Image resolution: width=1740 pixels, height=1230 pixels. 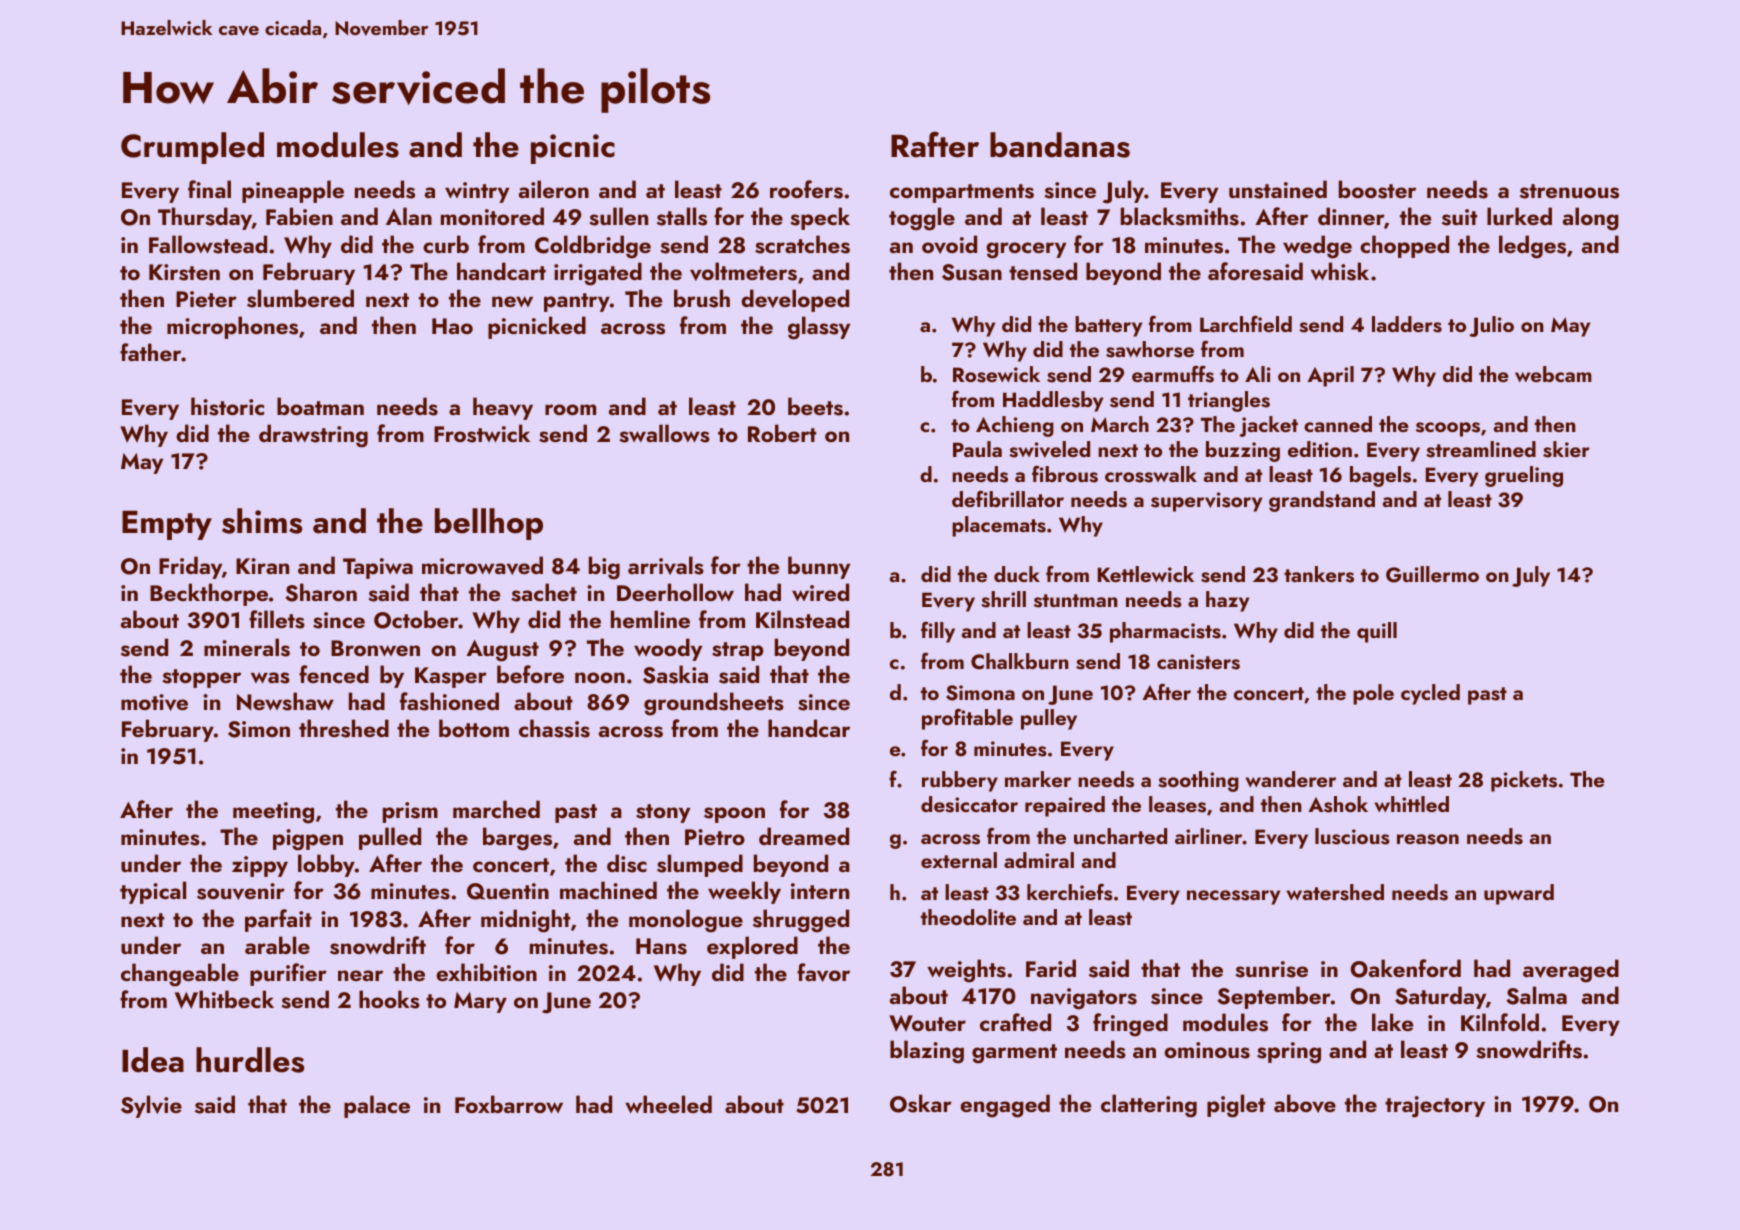 What do you see at coordinates (273, 813) in the document?
I see `meeting` at bounding box center [273, 813].
